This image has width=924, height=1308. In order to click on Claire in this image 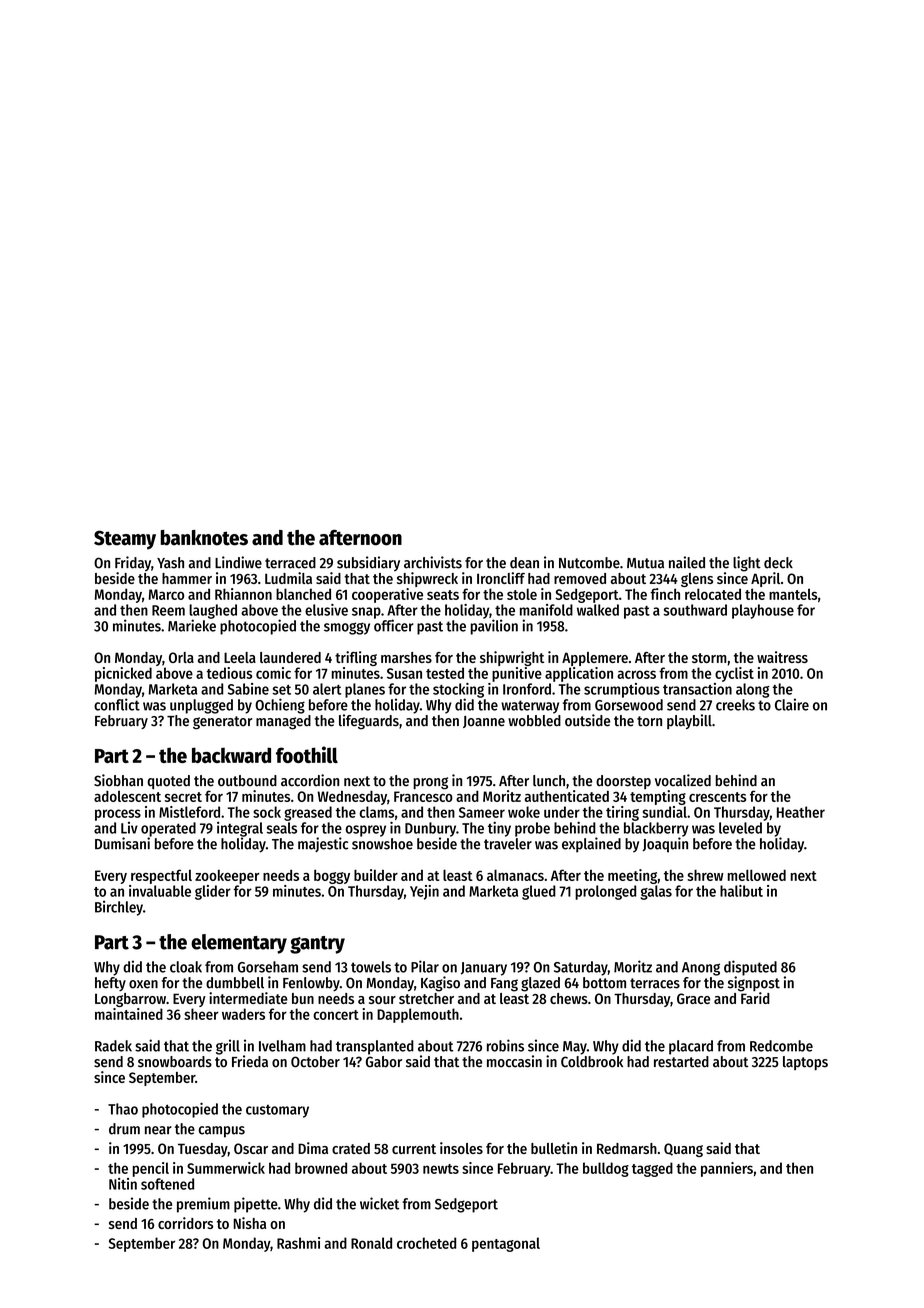, I will do `click(792, 704)`.
